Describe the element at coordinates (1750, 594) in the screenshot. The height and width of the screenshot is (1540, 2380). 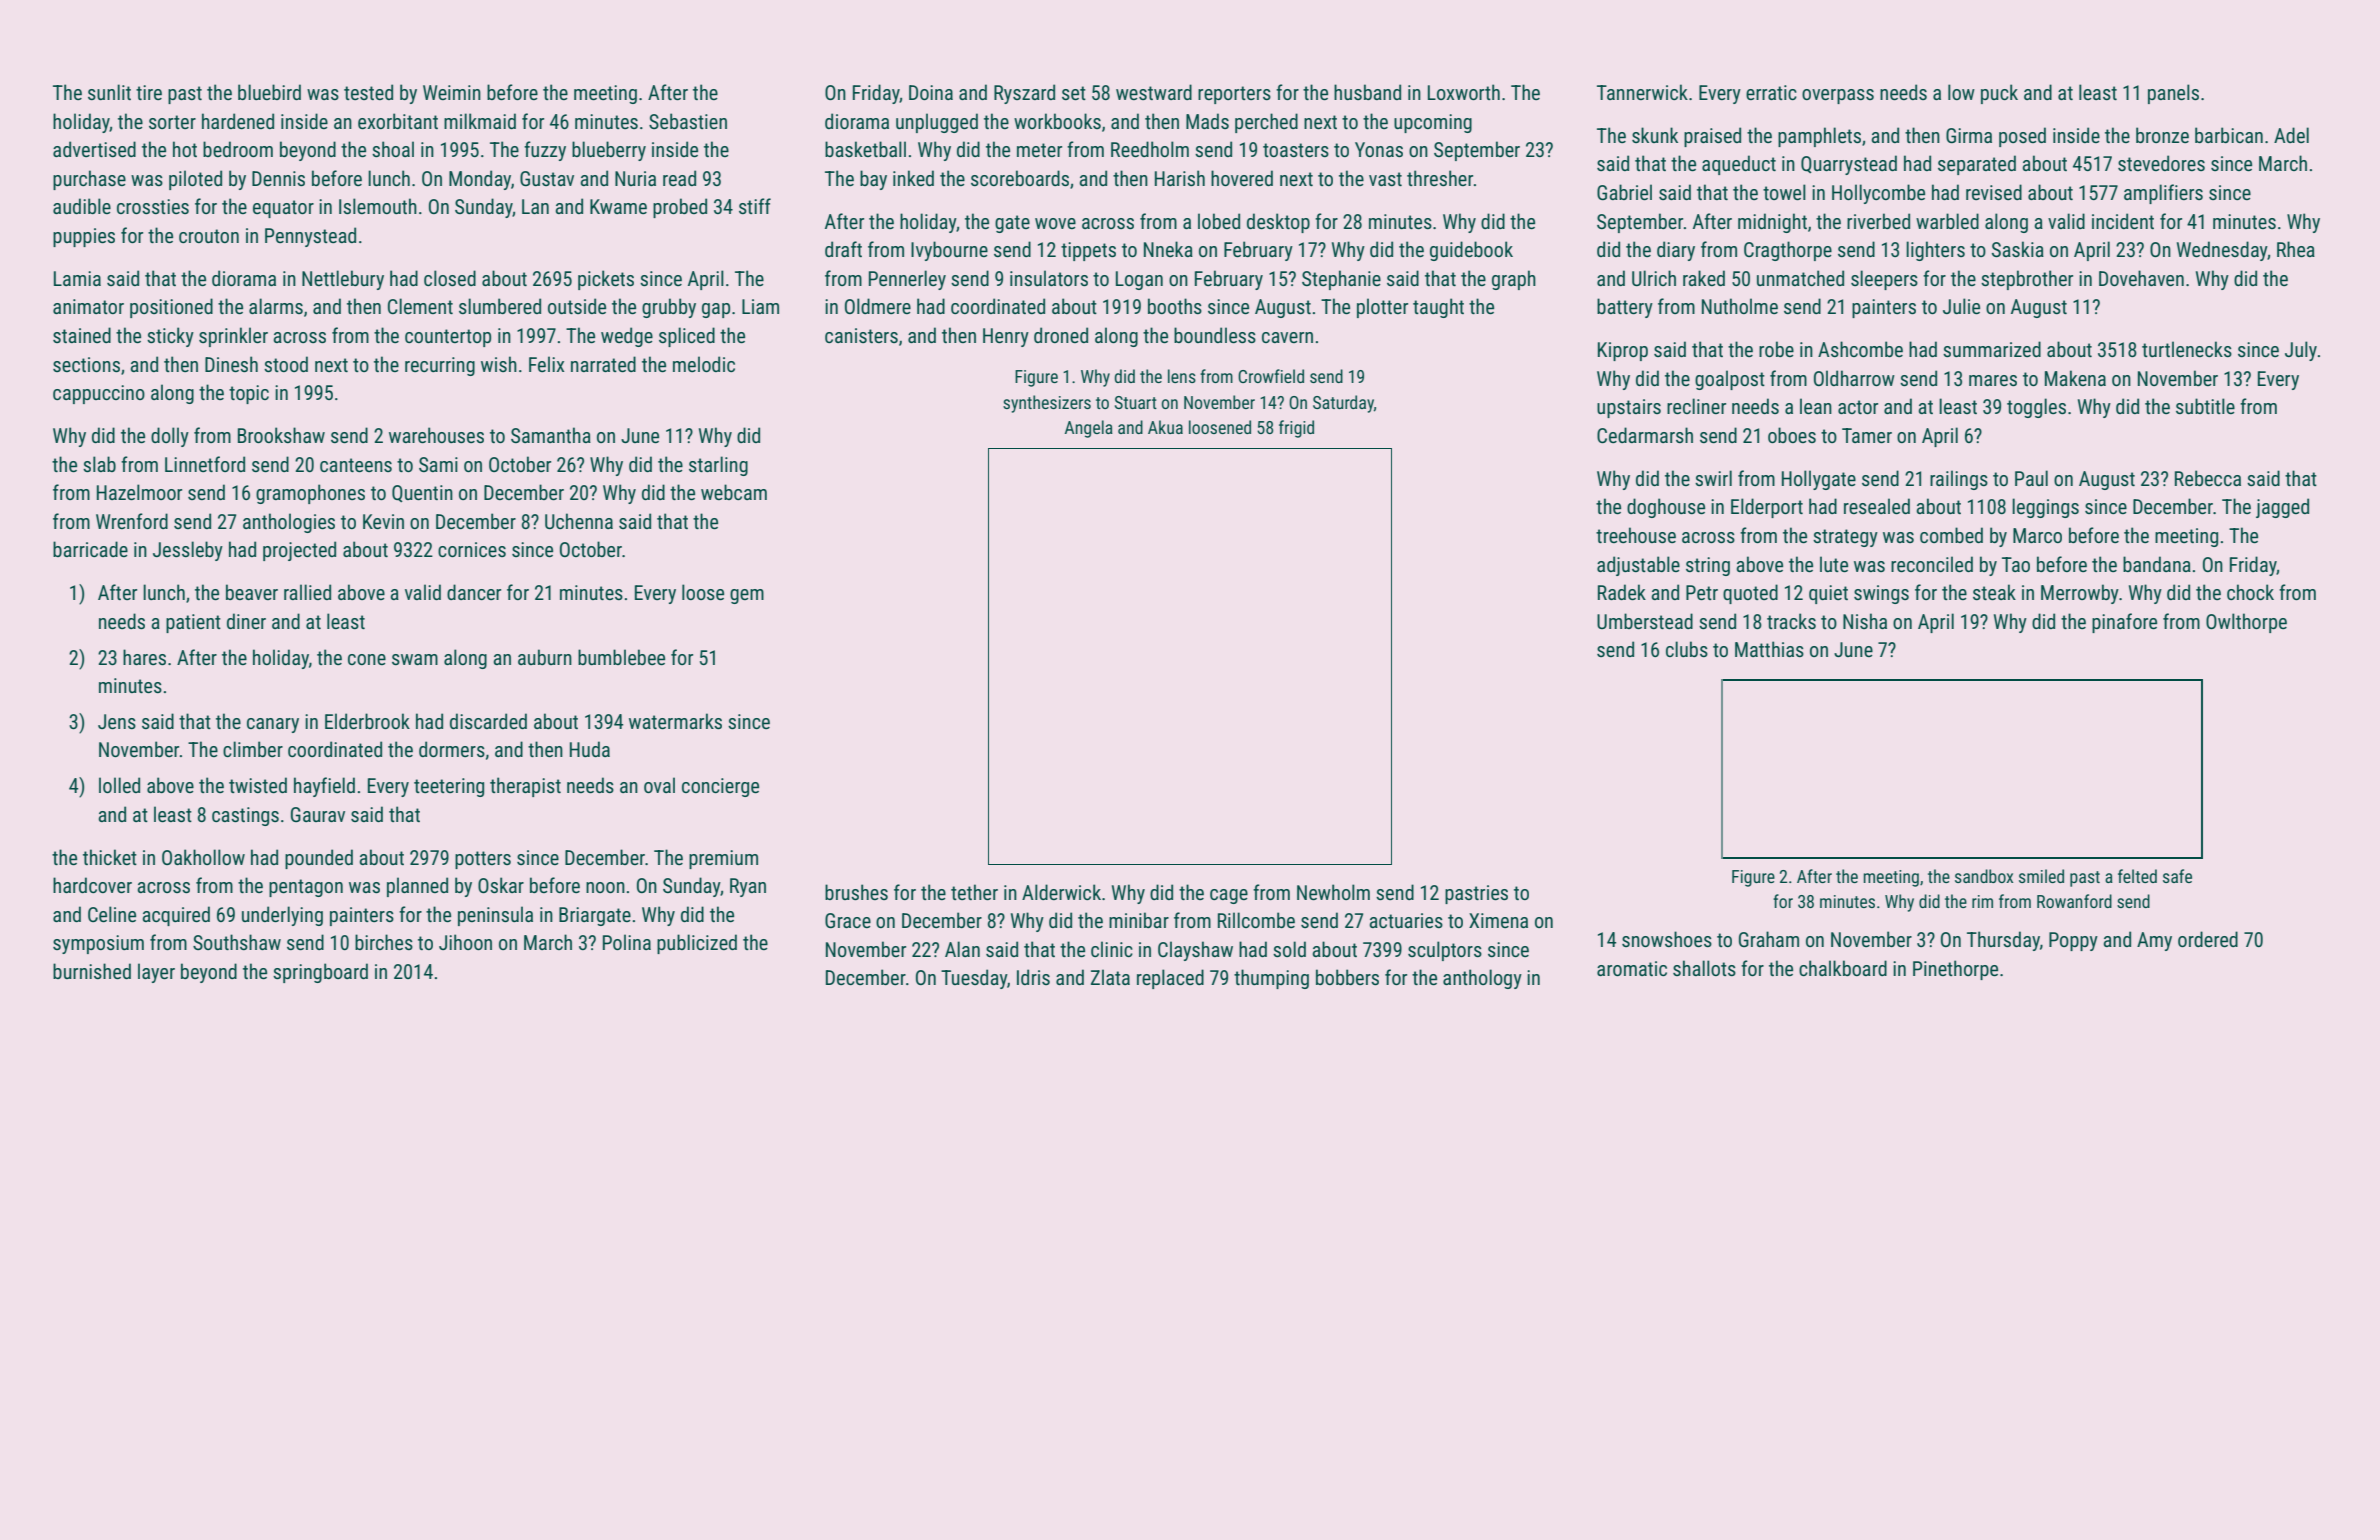
I see `quoted` at that location.
